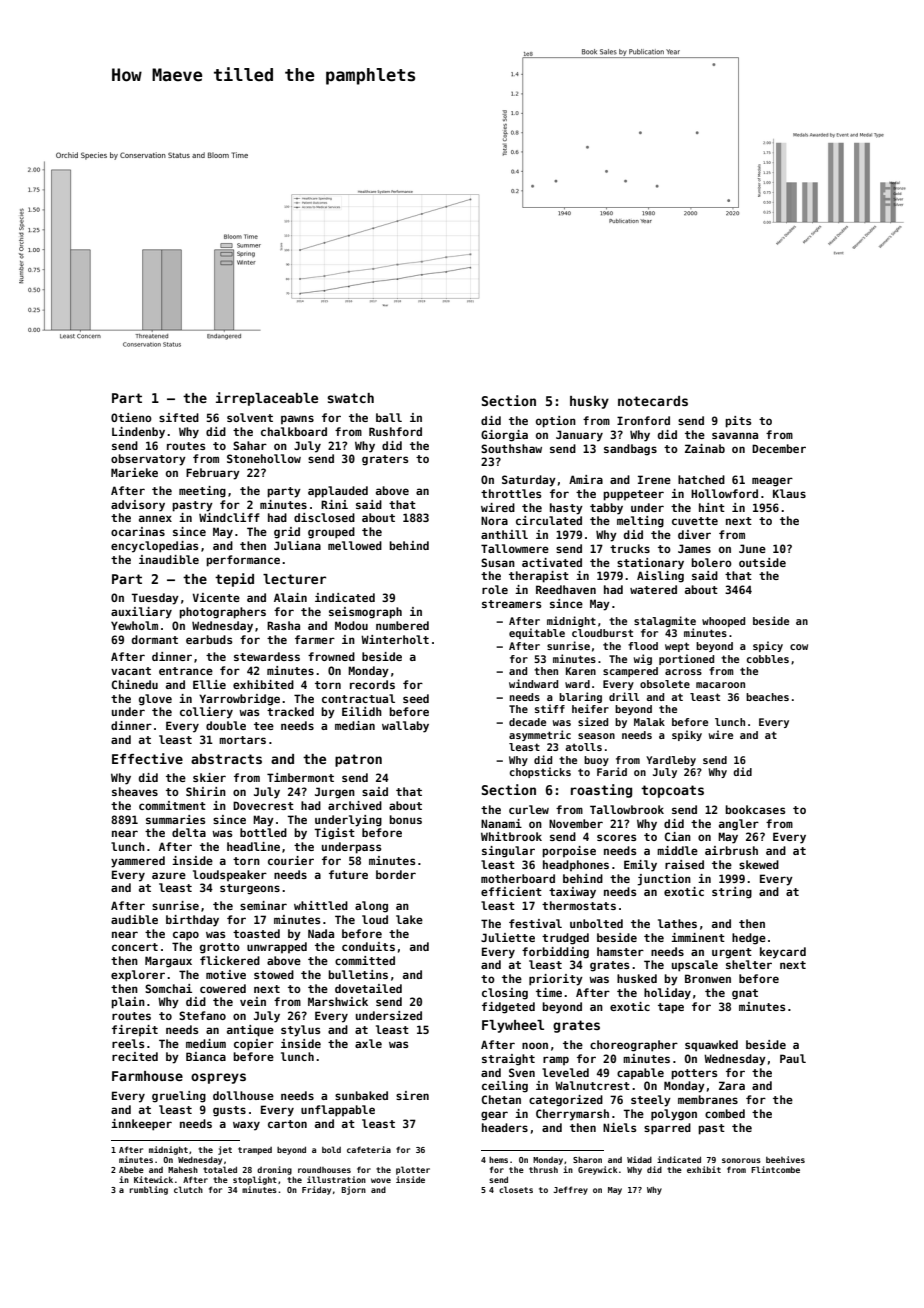 This image has width=924, height=1308. Describe the element at coordinates (501, 1099) in the image. I see `Chetan` at that location.
